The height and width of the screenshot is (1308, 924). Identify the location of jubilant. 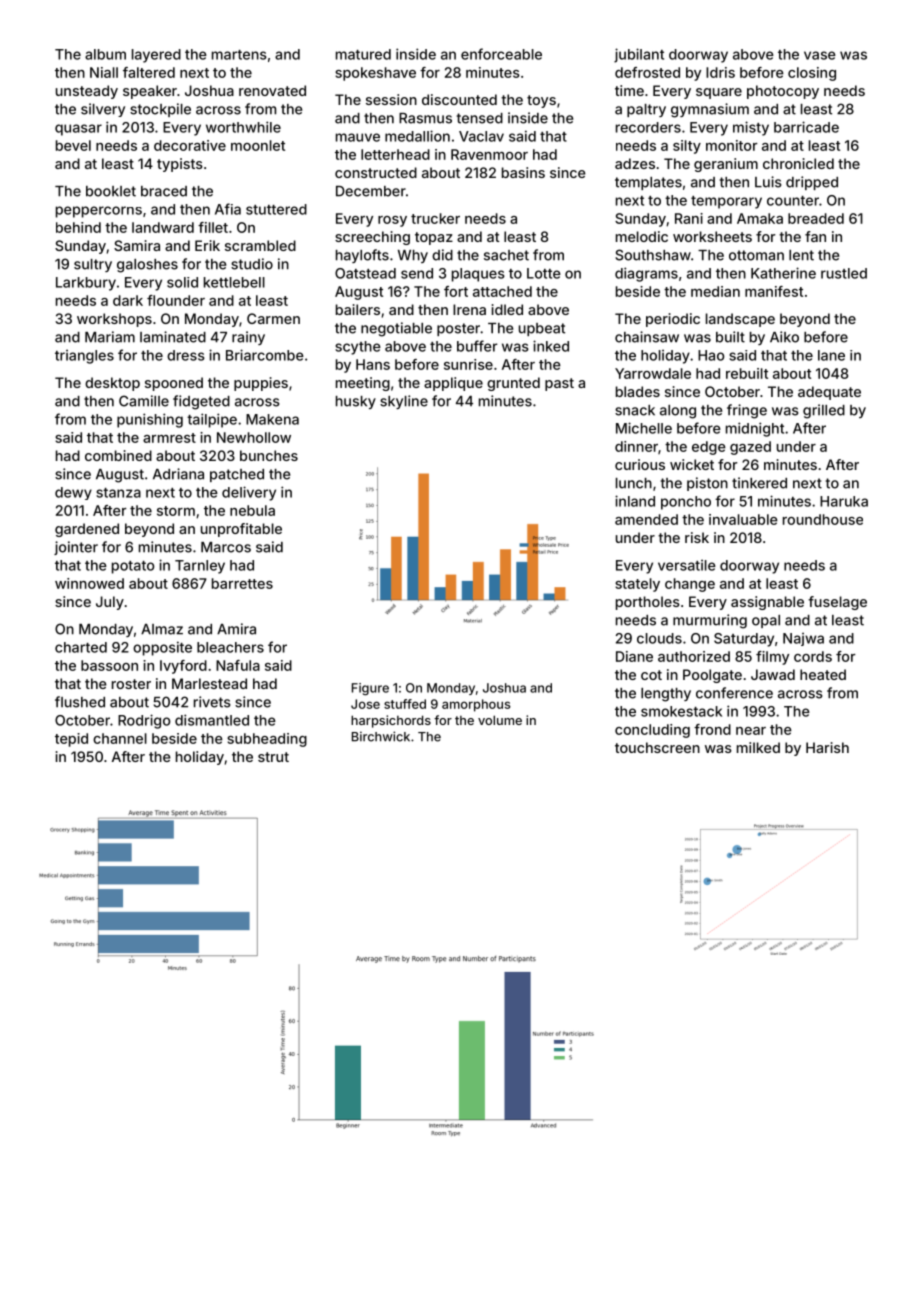
(639, 55).
